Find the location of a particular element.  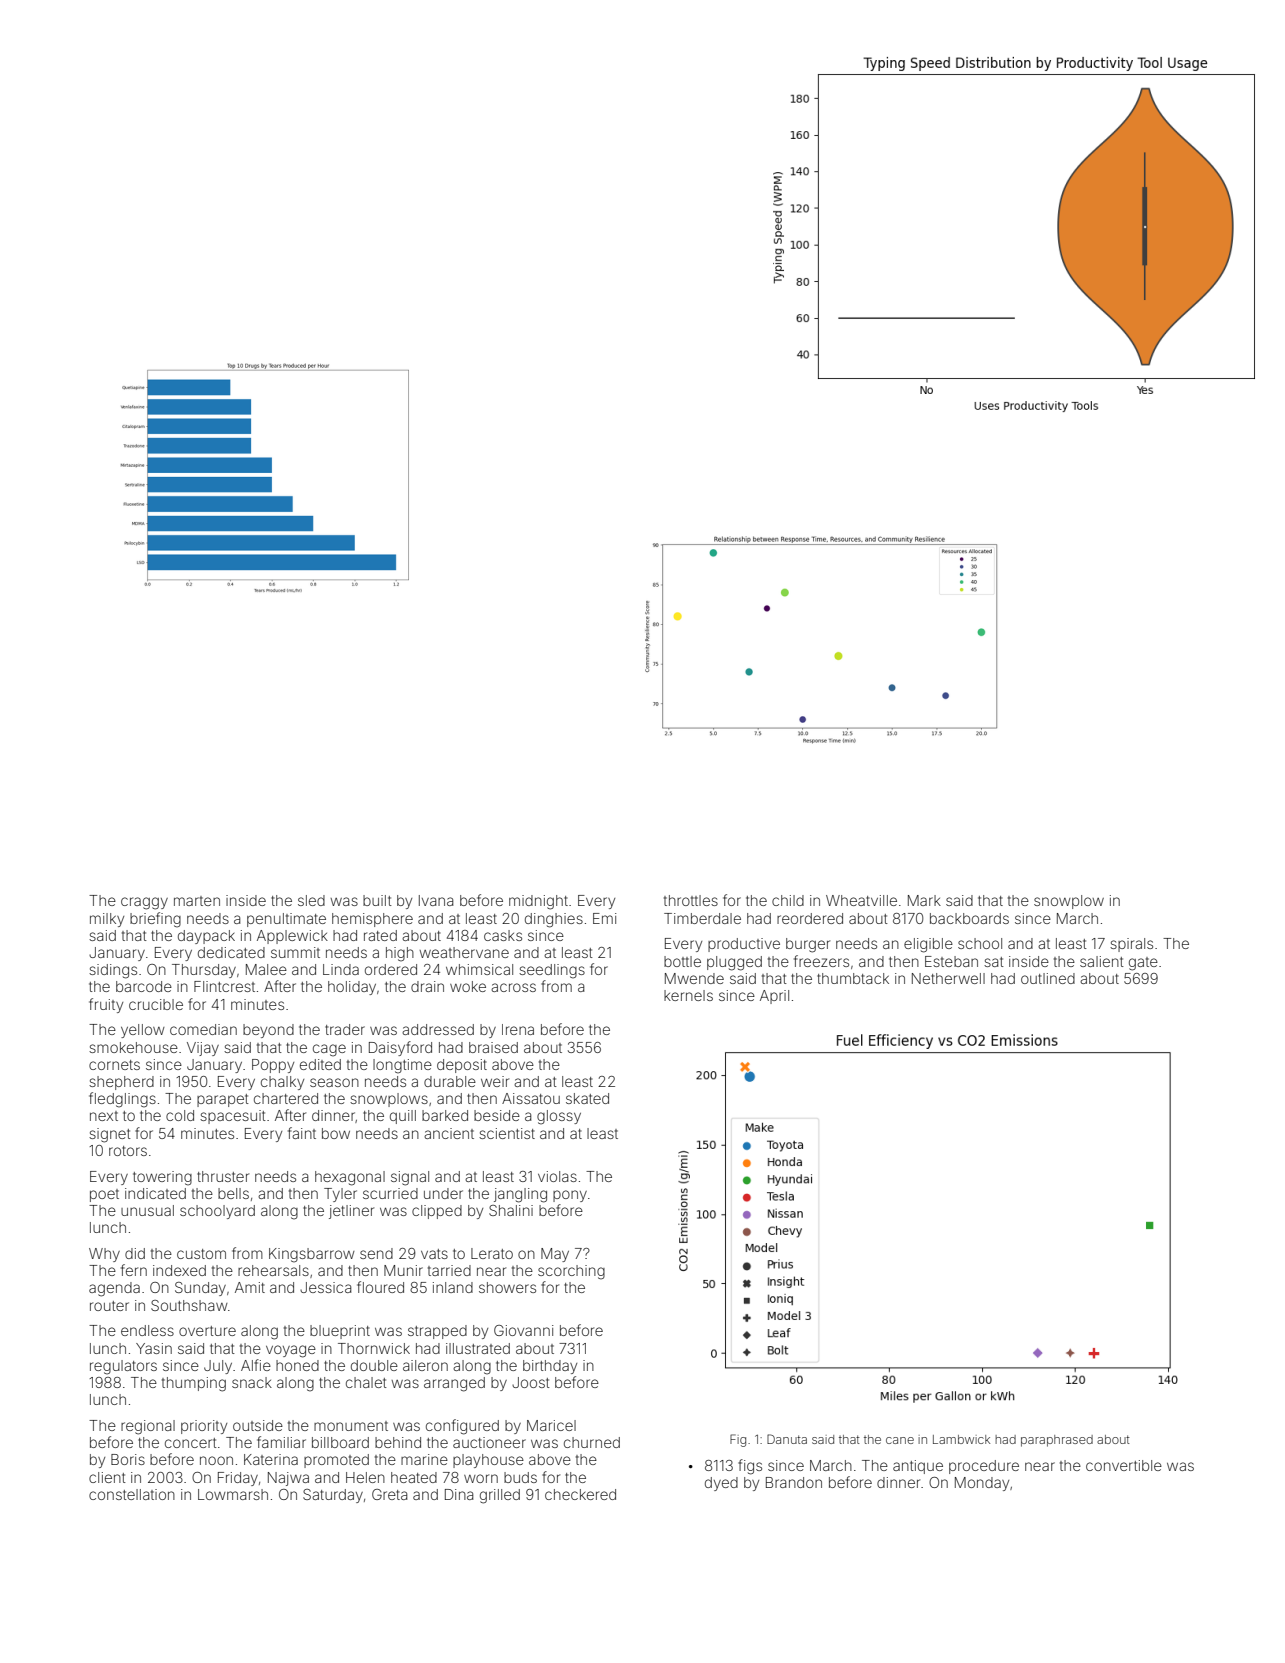

casks is located at coordinates (503, 935).
